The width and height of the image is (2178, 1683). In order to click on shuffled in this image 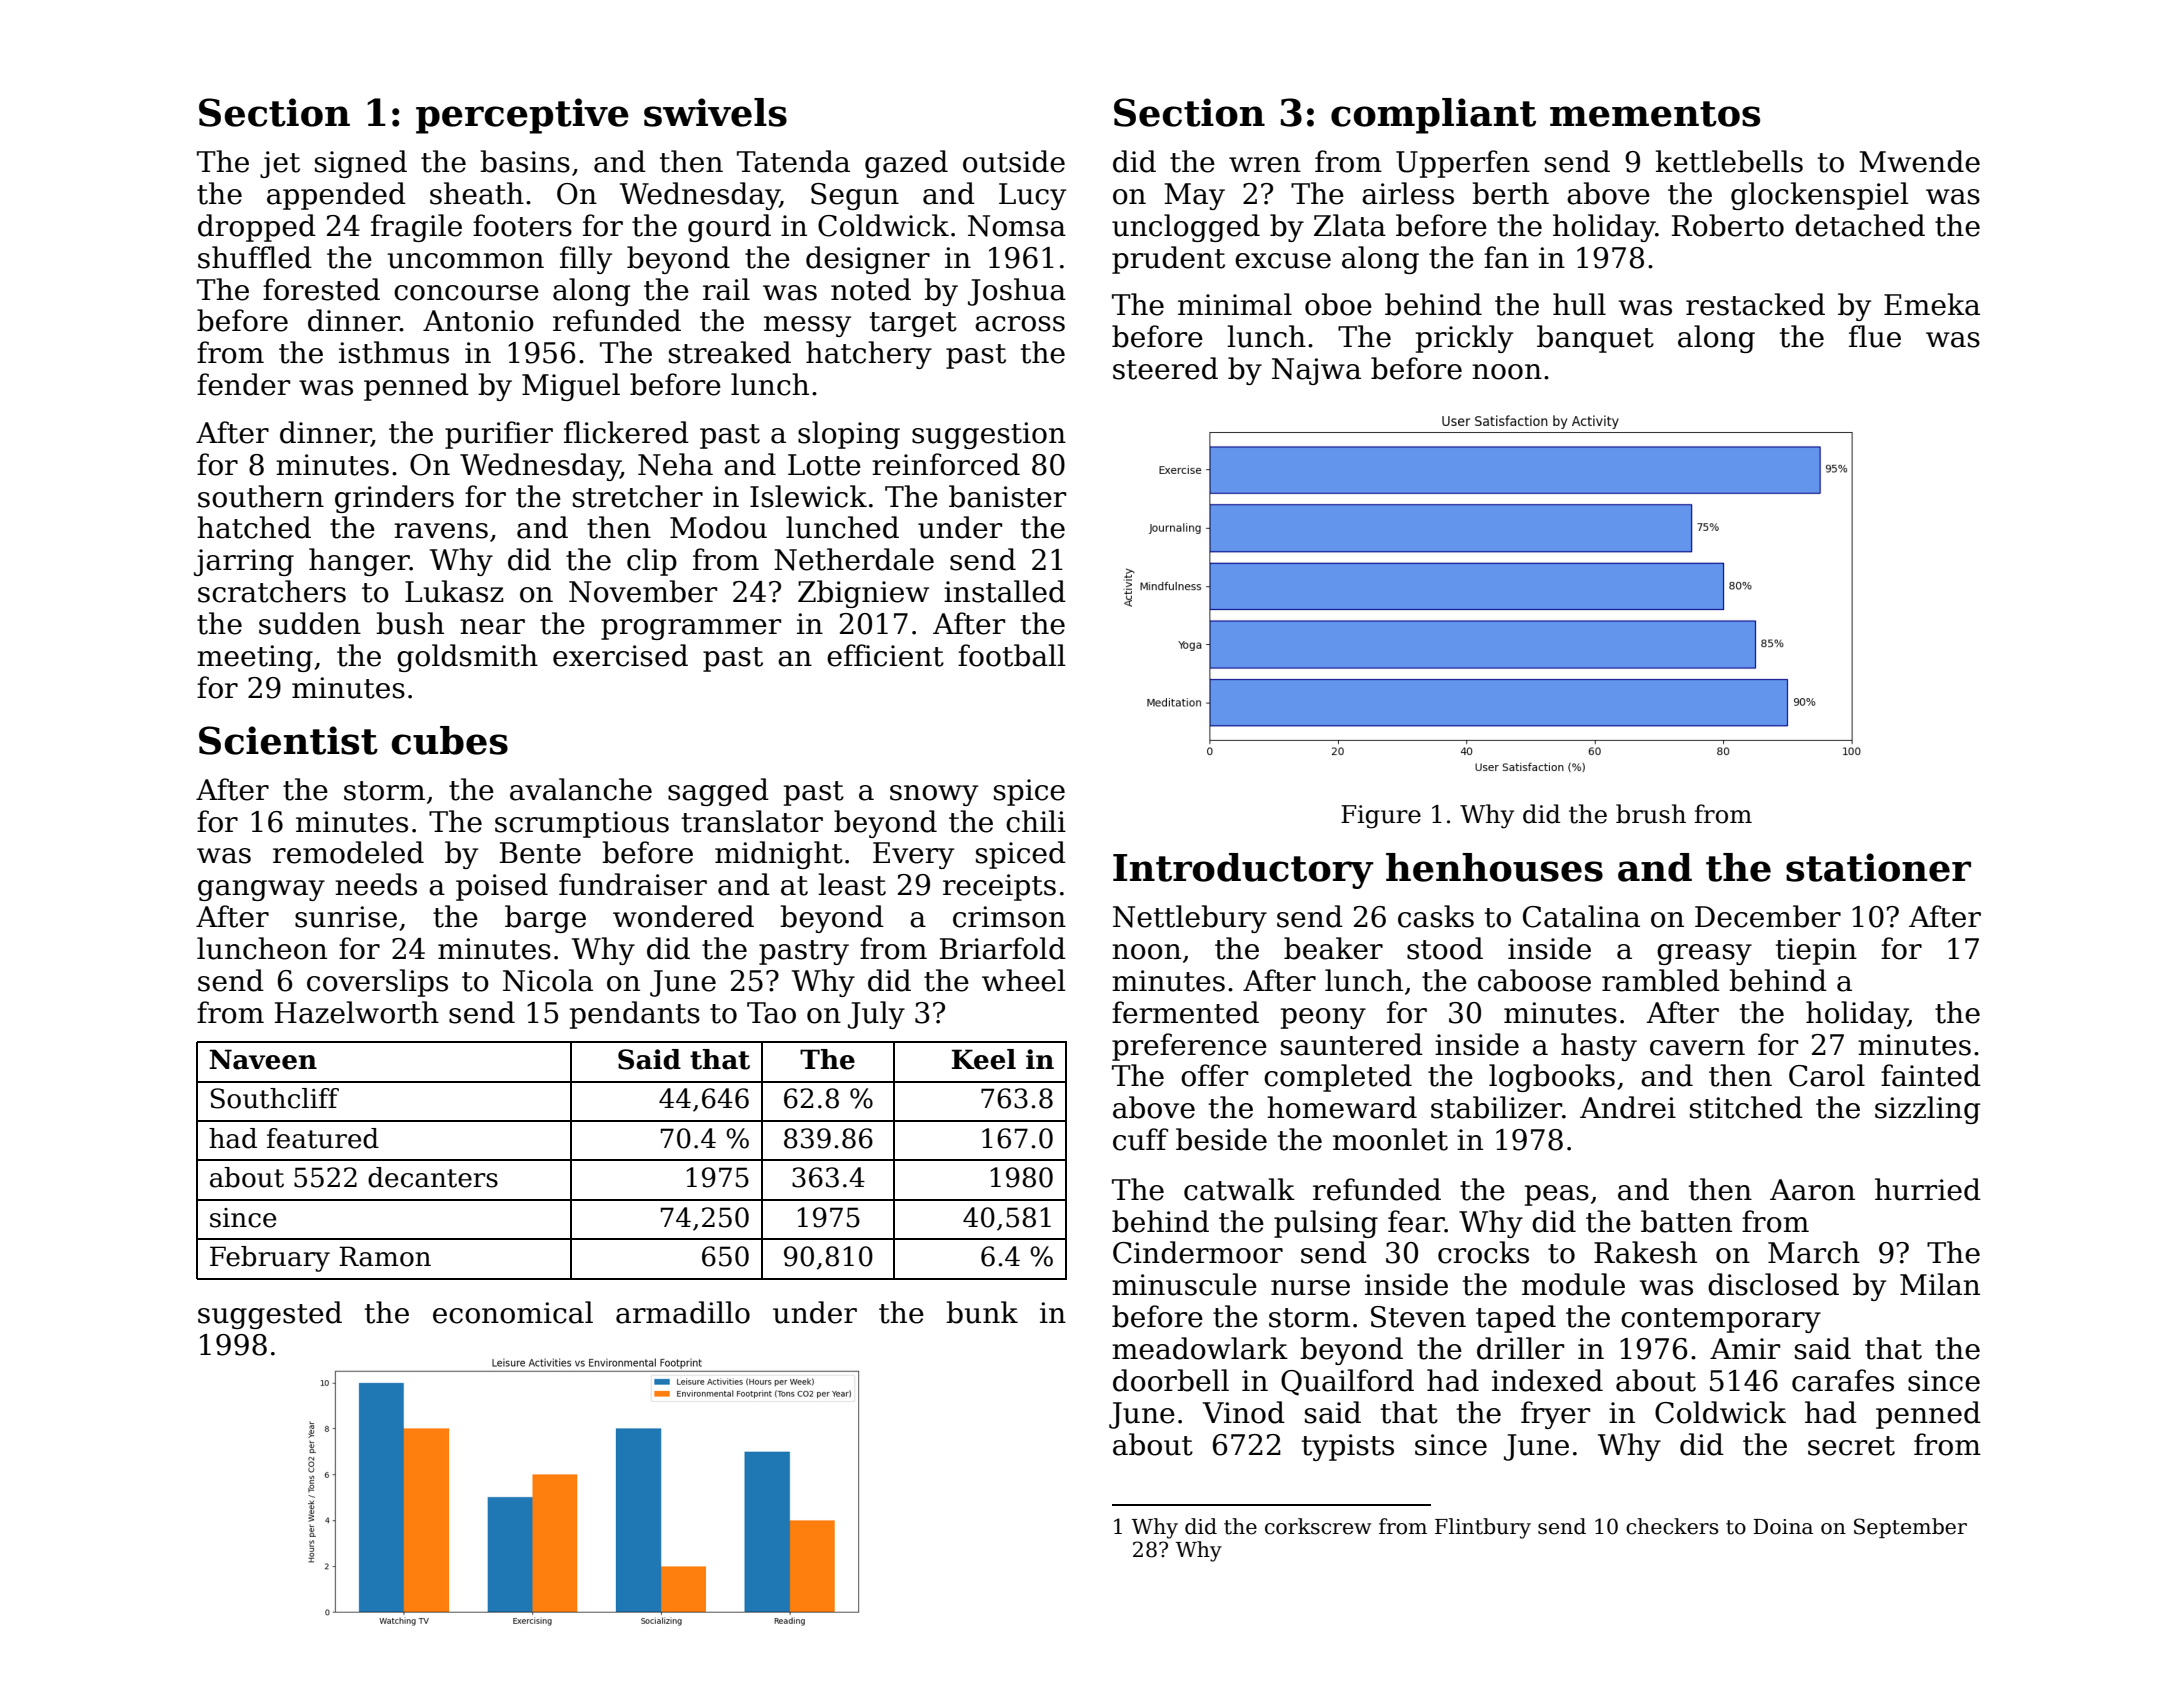, I will do `click(255, 257)`.
